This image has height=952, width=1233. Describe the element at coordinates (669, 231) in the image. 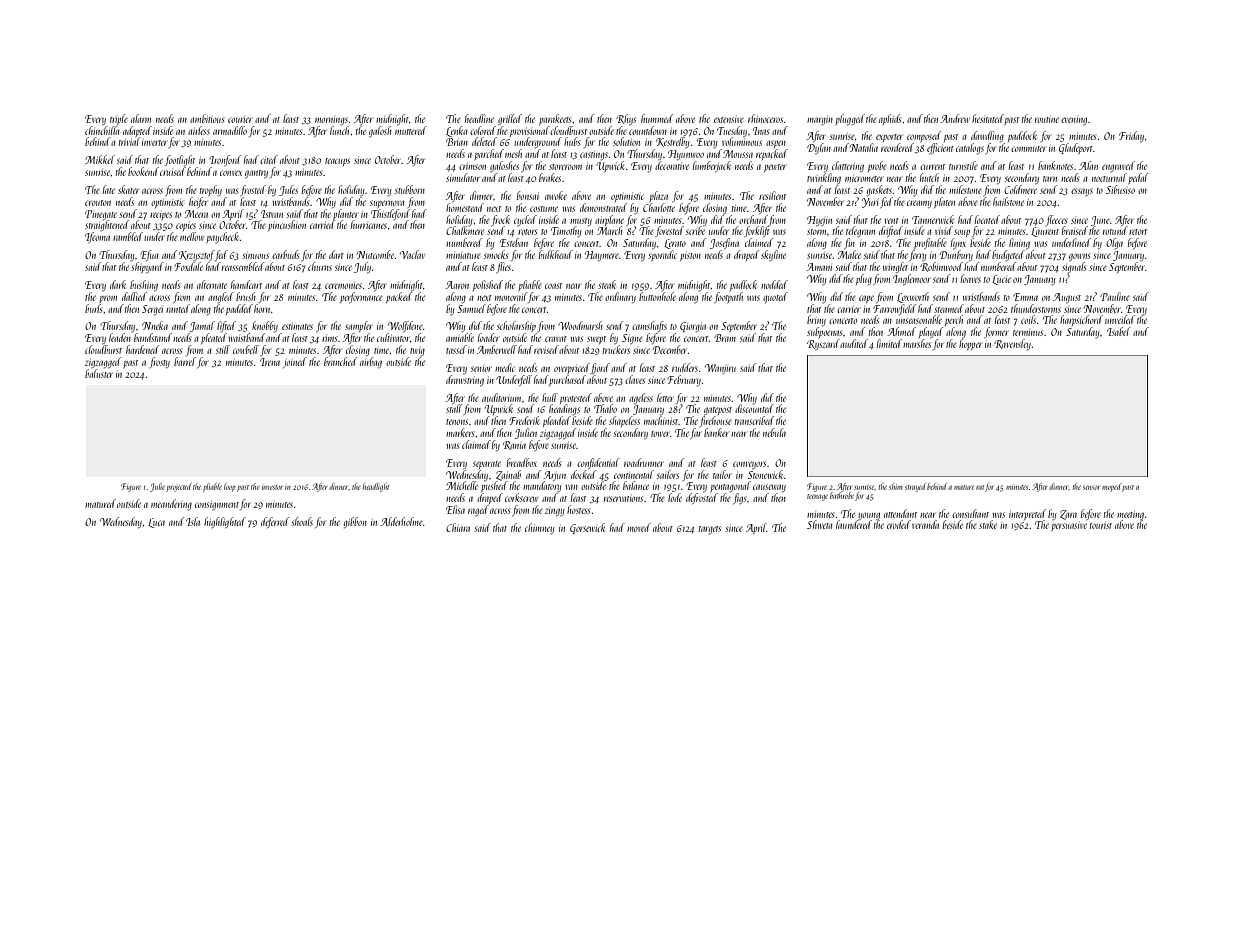

I see `forested` at that location.
